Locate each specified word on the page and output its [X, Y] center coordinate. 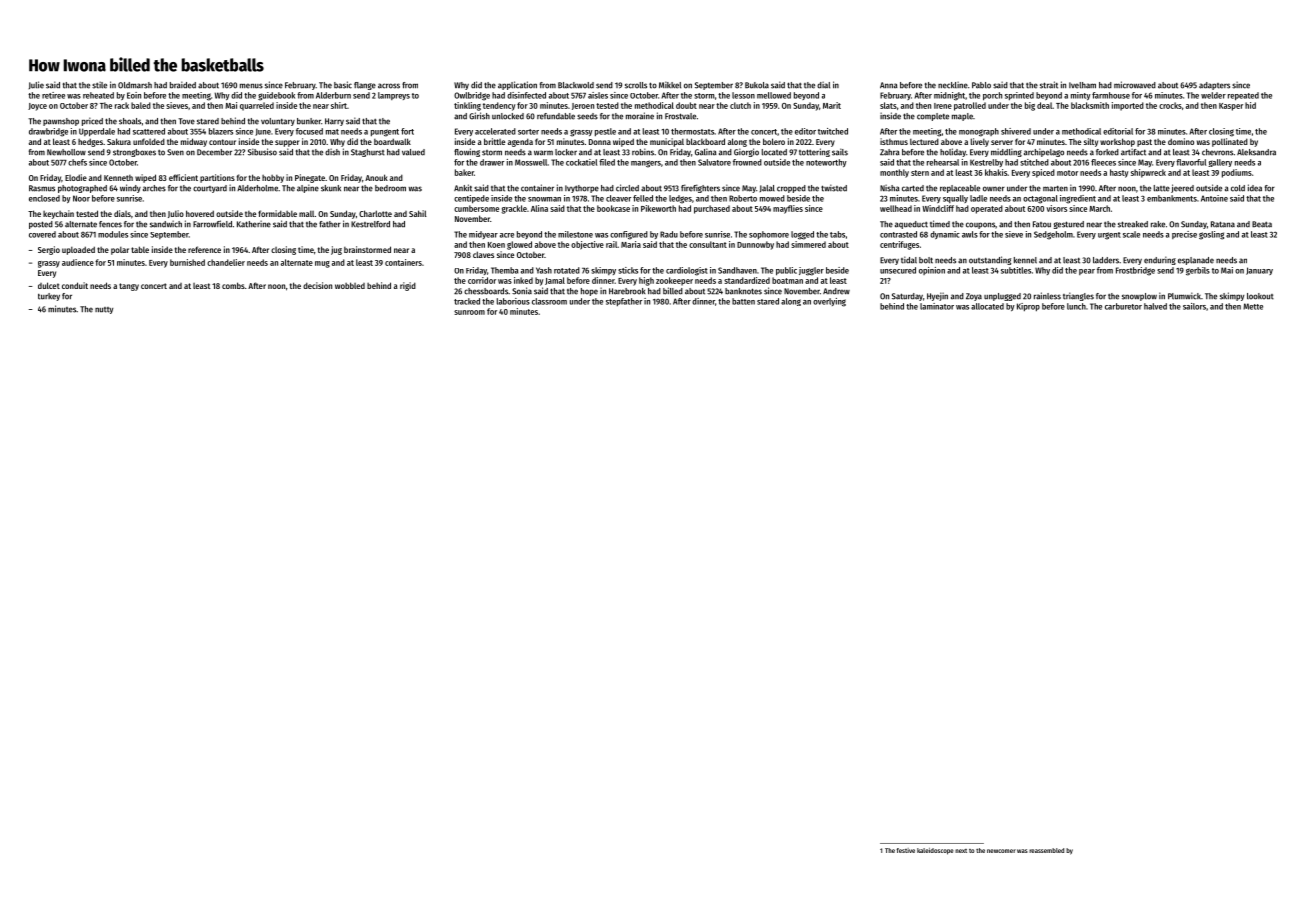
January [1259, 271]
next [961, 851]
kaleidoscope [935, 851]
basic [343, 85]
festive [906, 850]
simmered [808, 244]
